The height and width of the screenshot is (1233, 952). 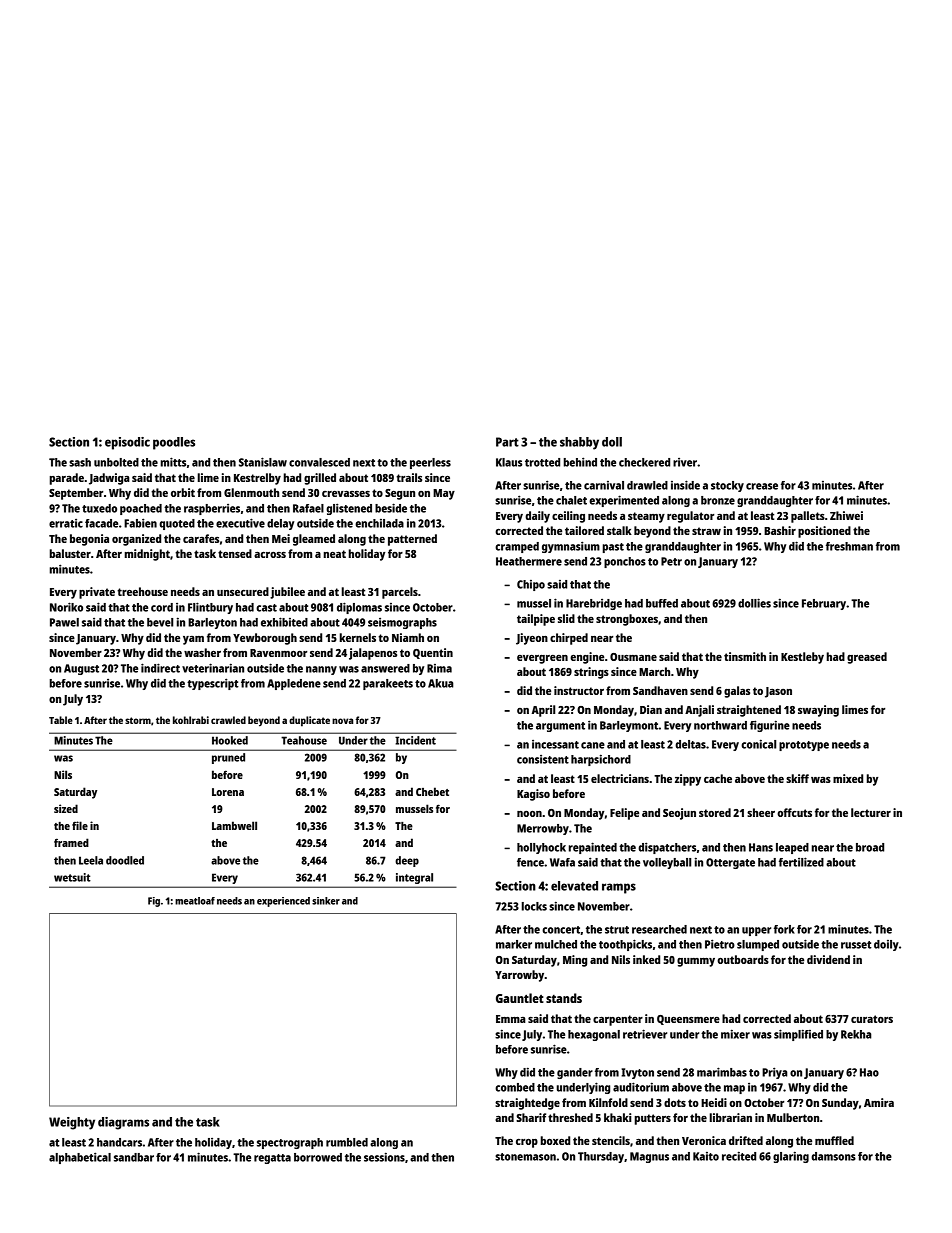 What do you see at coordinates (685, 462) in the screenshot?
I see `river` at bounding box center [685, 462].
